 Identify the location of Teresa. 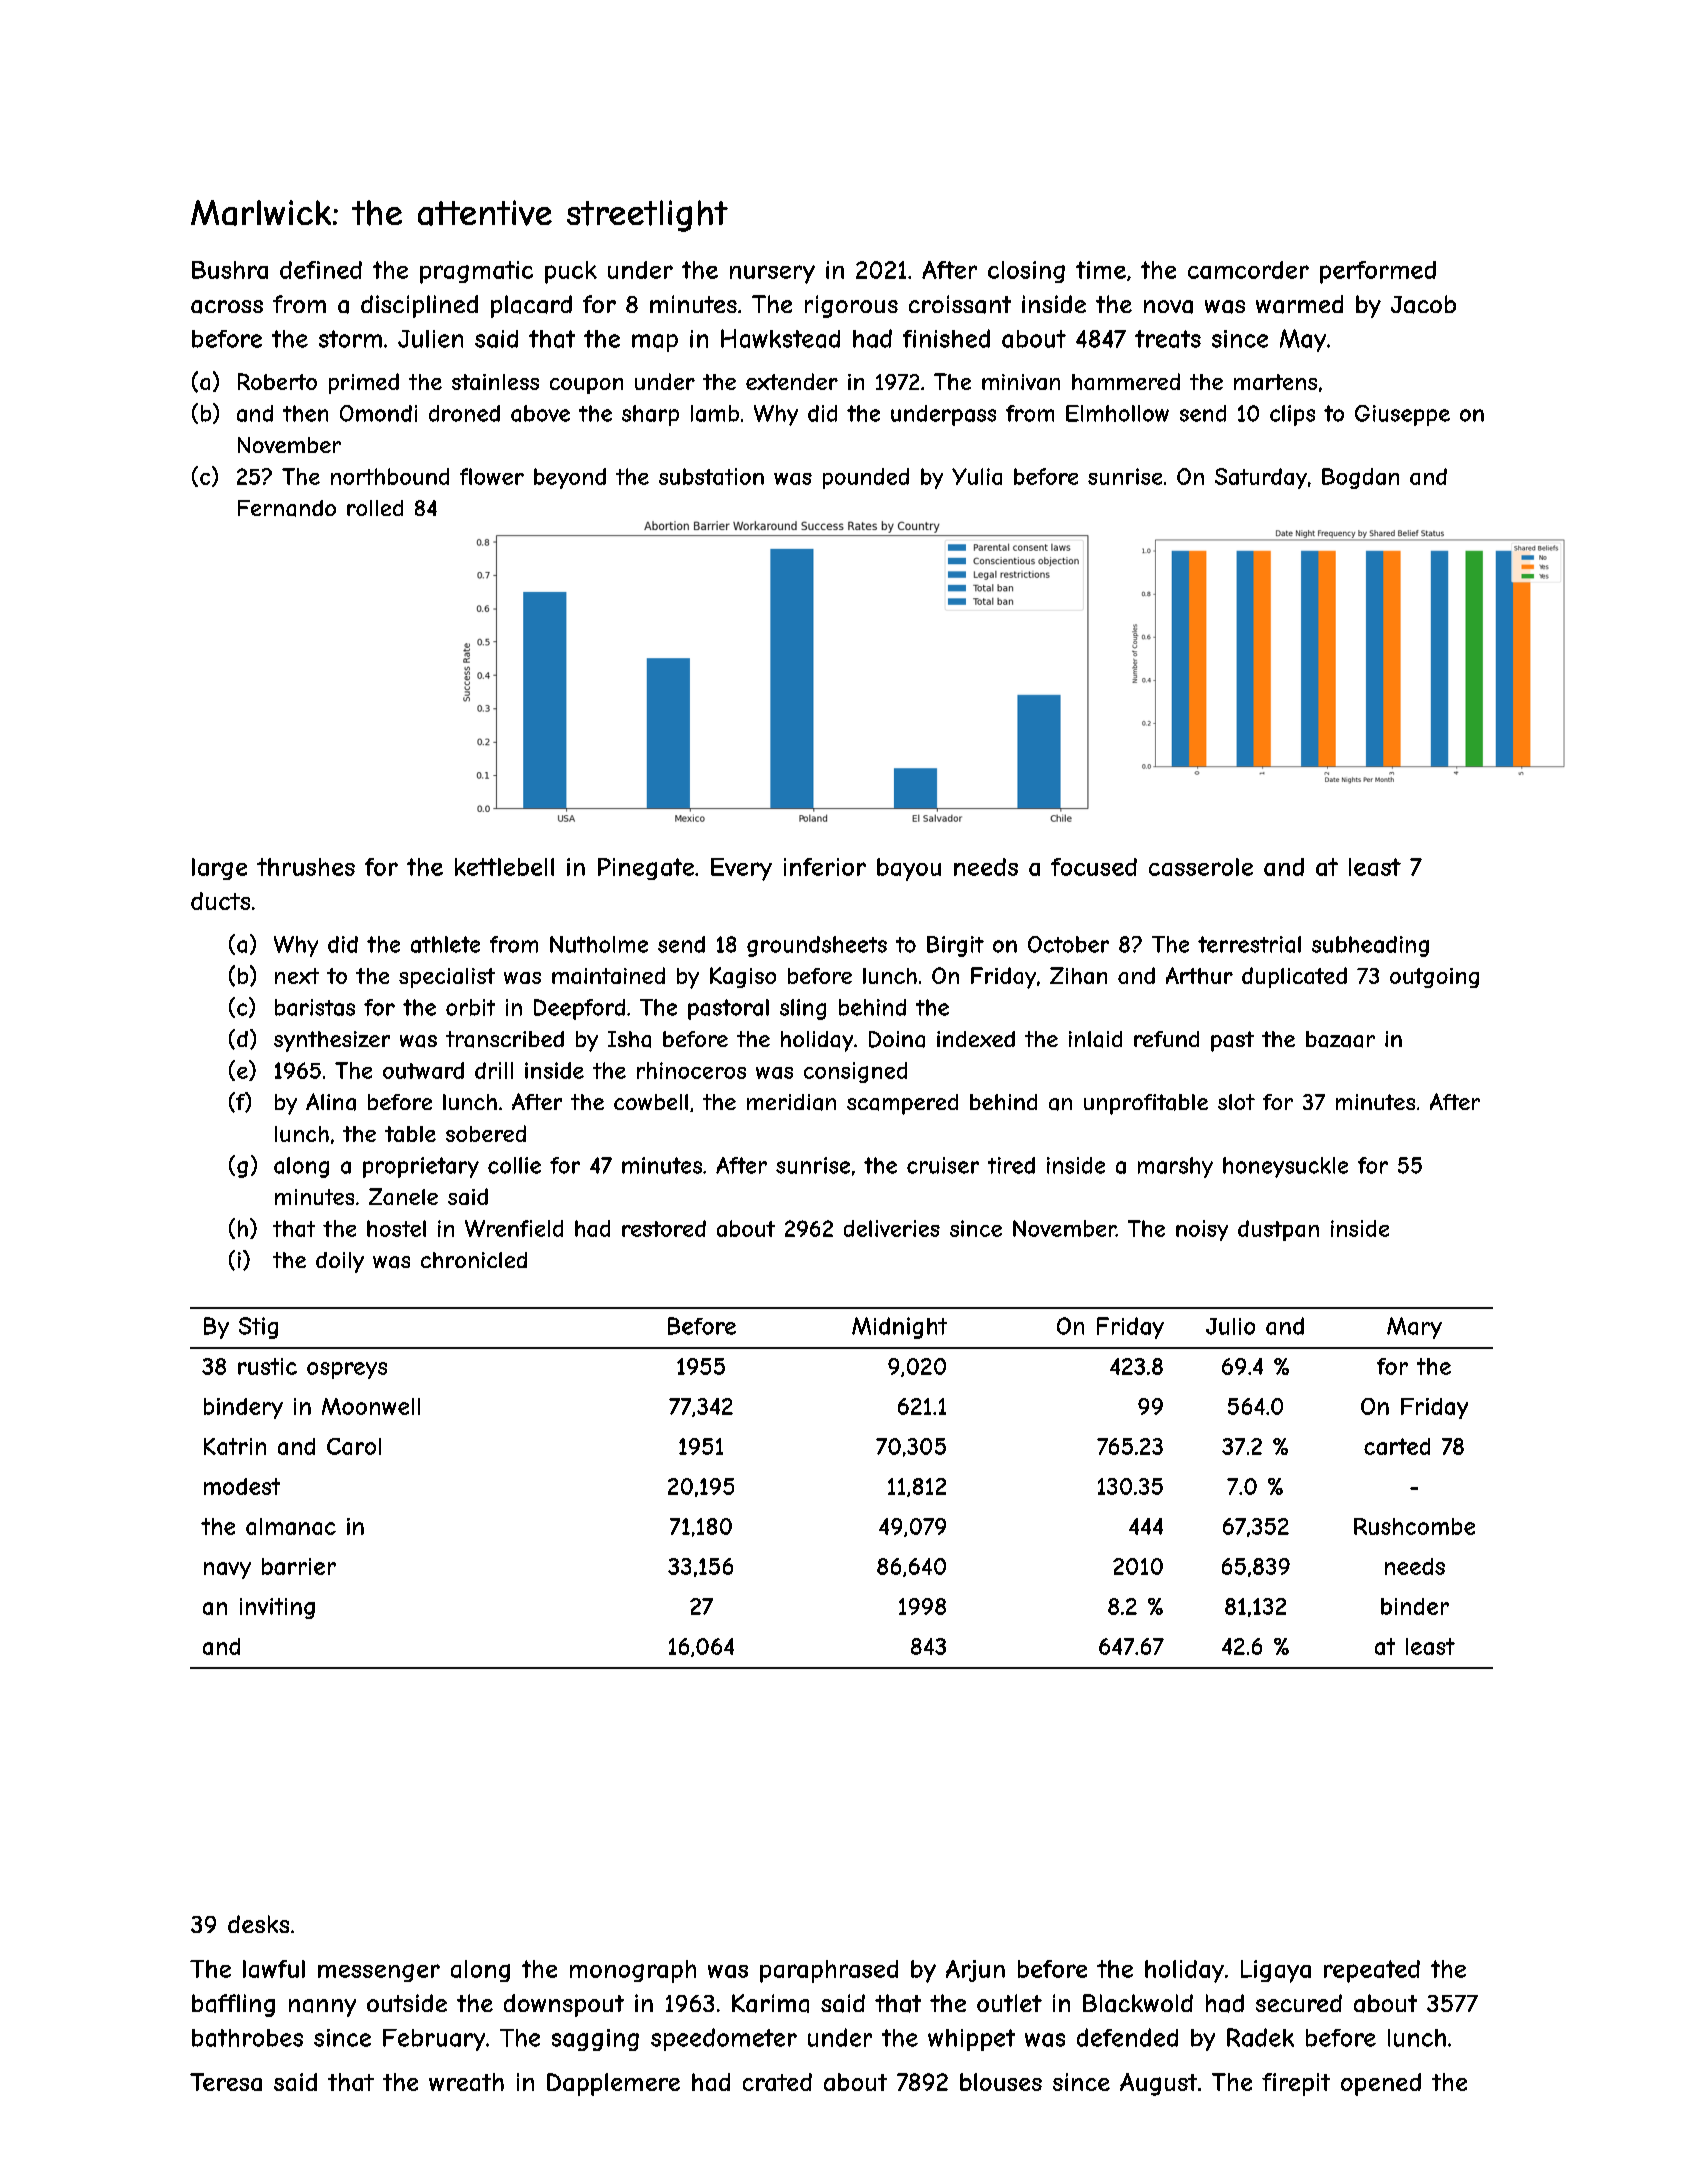
(226, 2082).
